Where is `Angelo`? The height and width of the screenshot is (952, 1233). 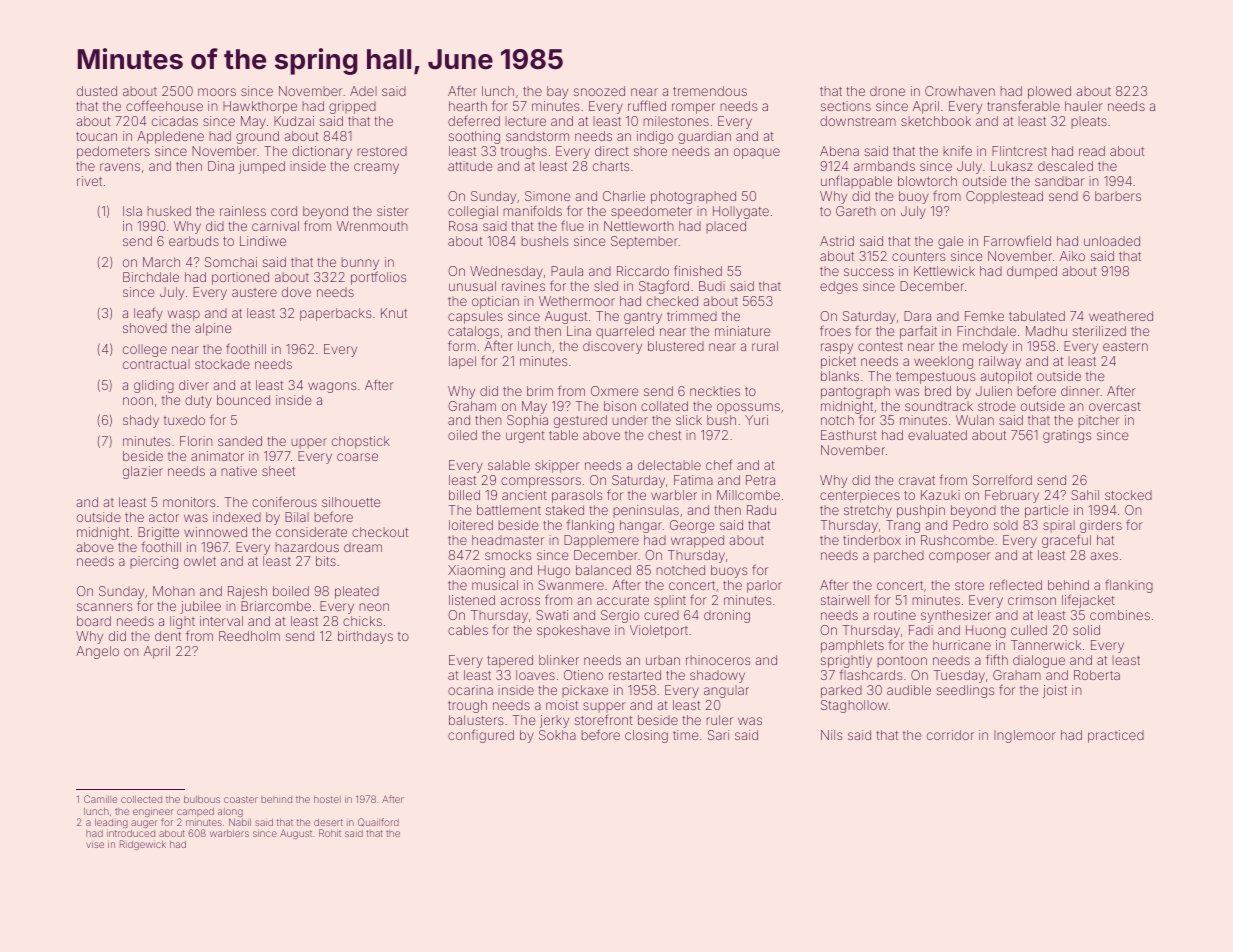
Angelo is located at coordinates (97, 652).
